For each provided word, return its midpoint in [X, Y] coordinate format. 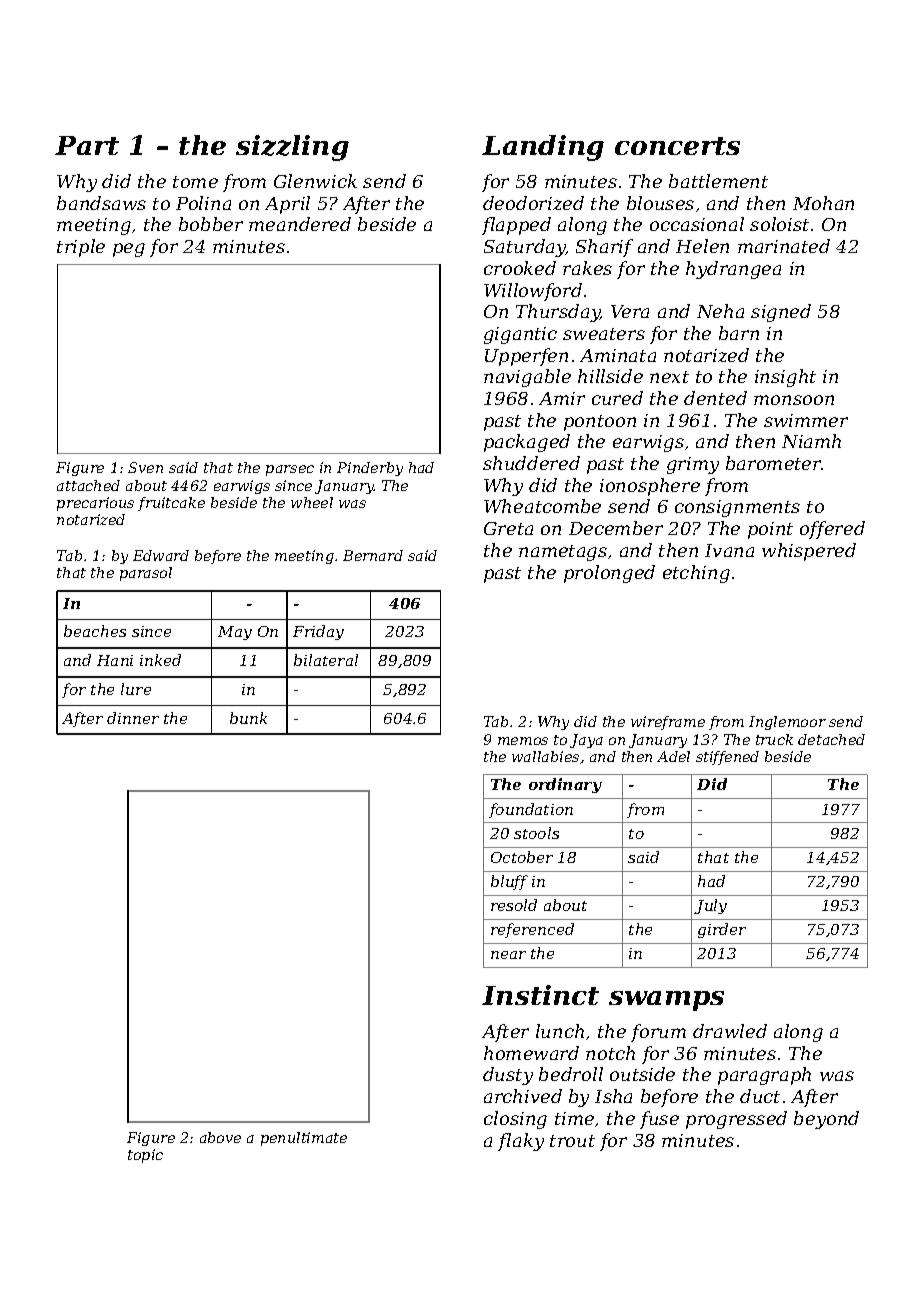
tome [195, 182]
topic [145, 1156]
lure [136, 689]
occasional [697, 224]
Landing [543, 148]
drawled [730, 1031]
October [522, 857]
